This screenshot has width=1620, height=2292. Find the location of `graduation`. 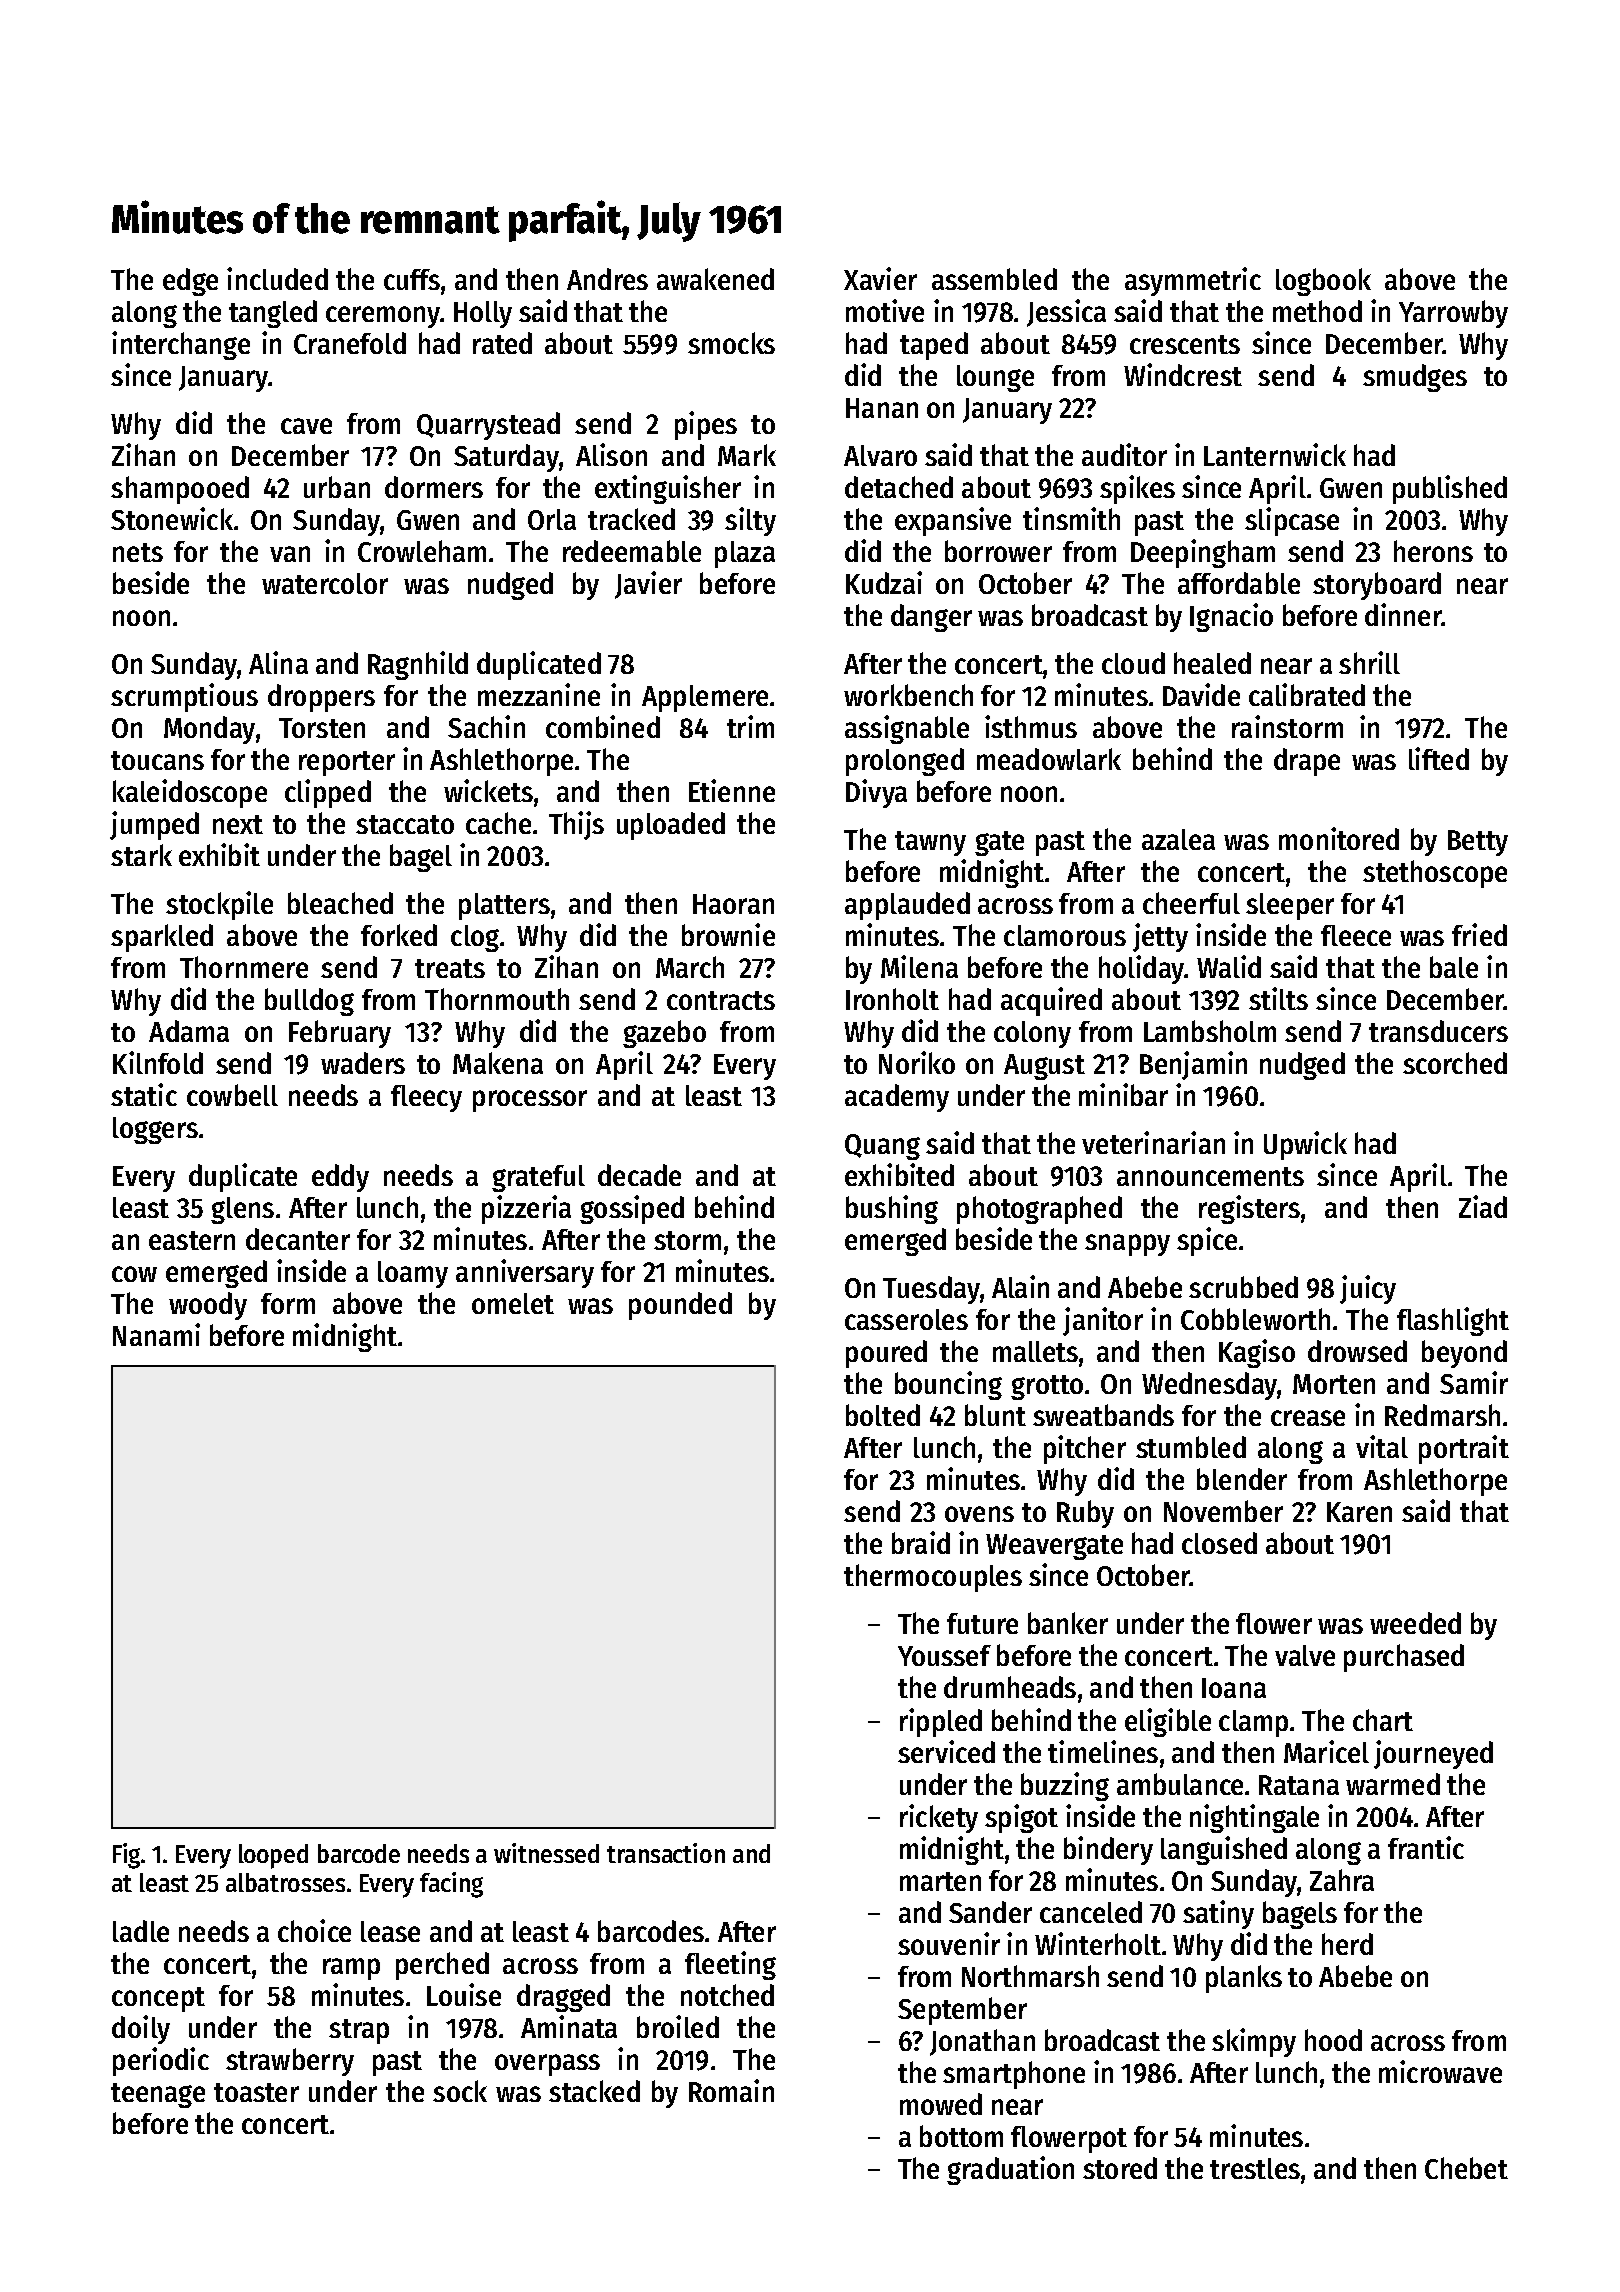

graduation is located at coordinates (1010, 2170).
